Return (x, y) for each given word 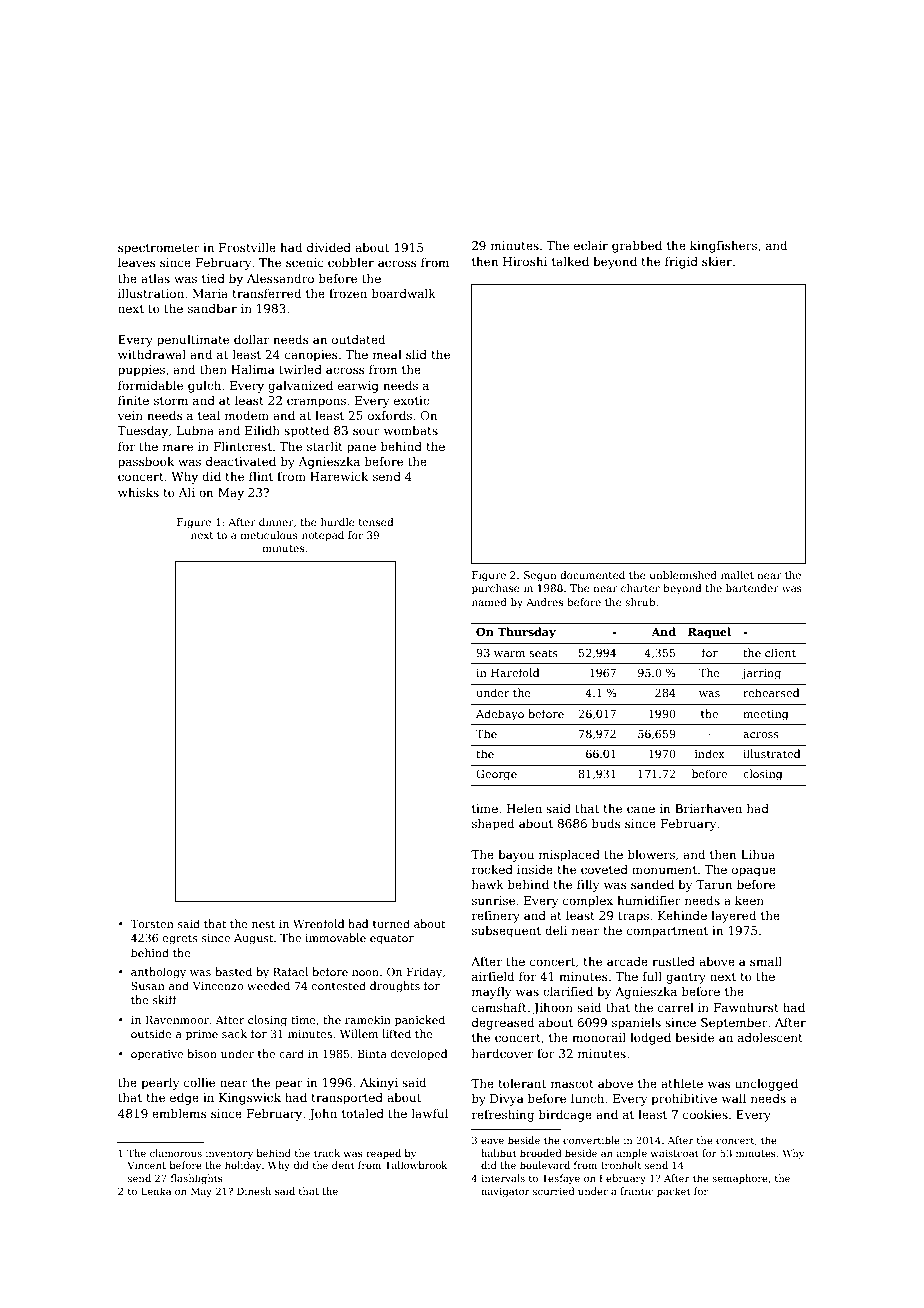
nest (263, 924)
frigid (681, 263)
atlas (155, 278)
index (710, 753)
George (496, 775)
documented (592, 575)
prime (202, 1035)
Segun (540, 576)
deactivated (241, 461)
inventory (229, 1154)
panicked (420, 1021)
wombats (411, 430)
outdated (358, 339)
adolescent (770, 1037)
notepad (323, 536)
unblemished (683, 575)
